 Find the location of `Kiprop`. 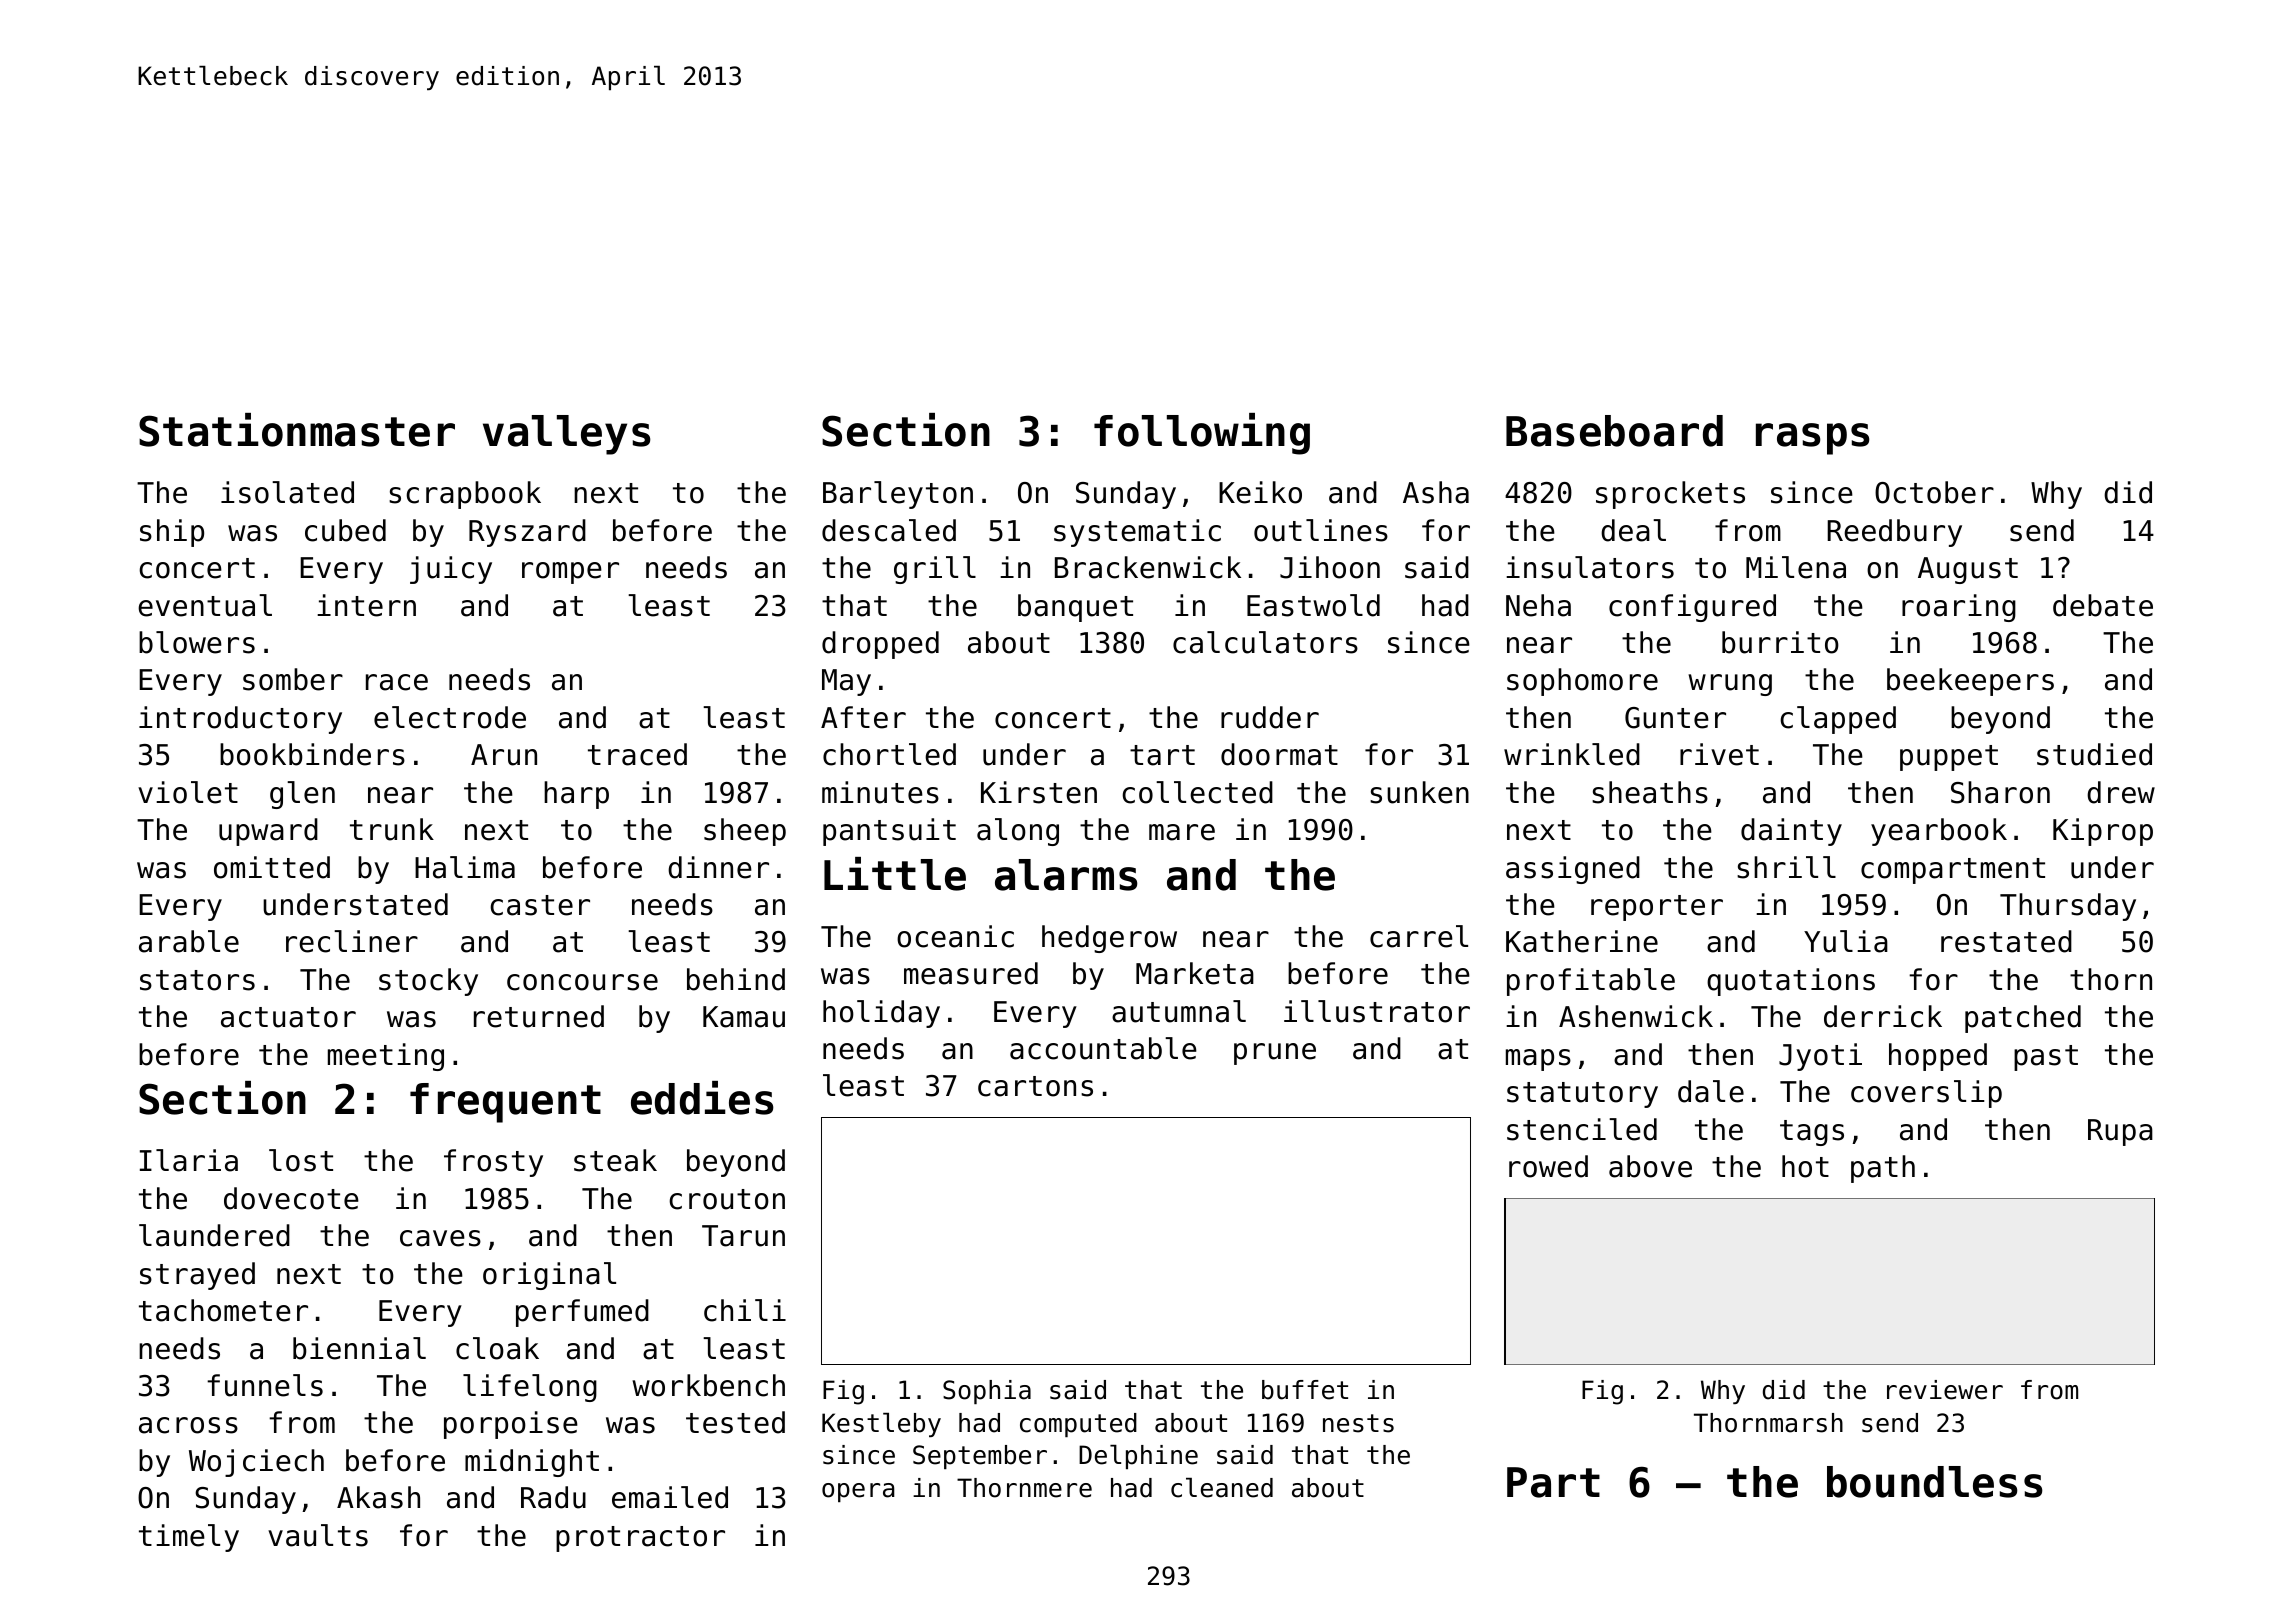

Kiprop is located at coordinates (2103, 832).
